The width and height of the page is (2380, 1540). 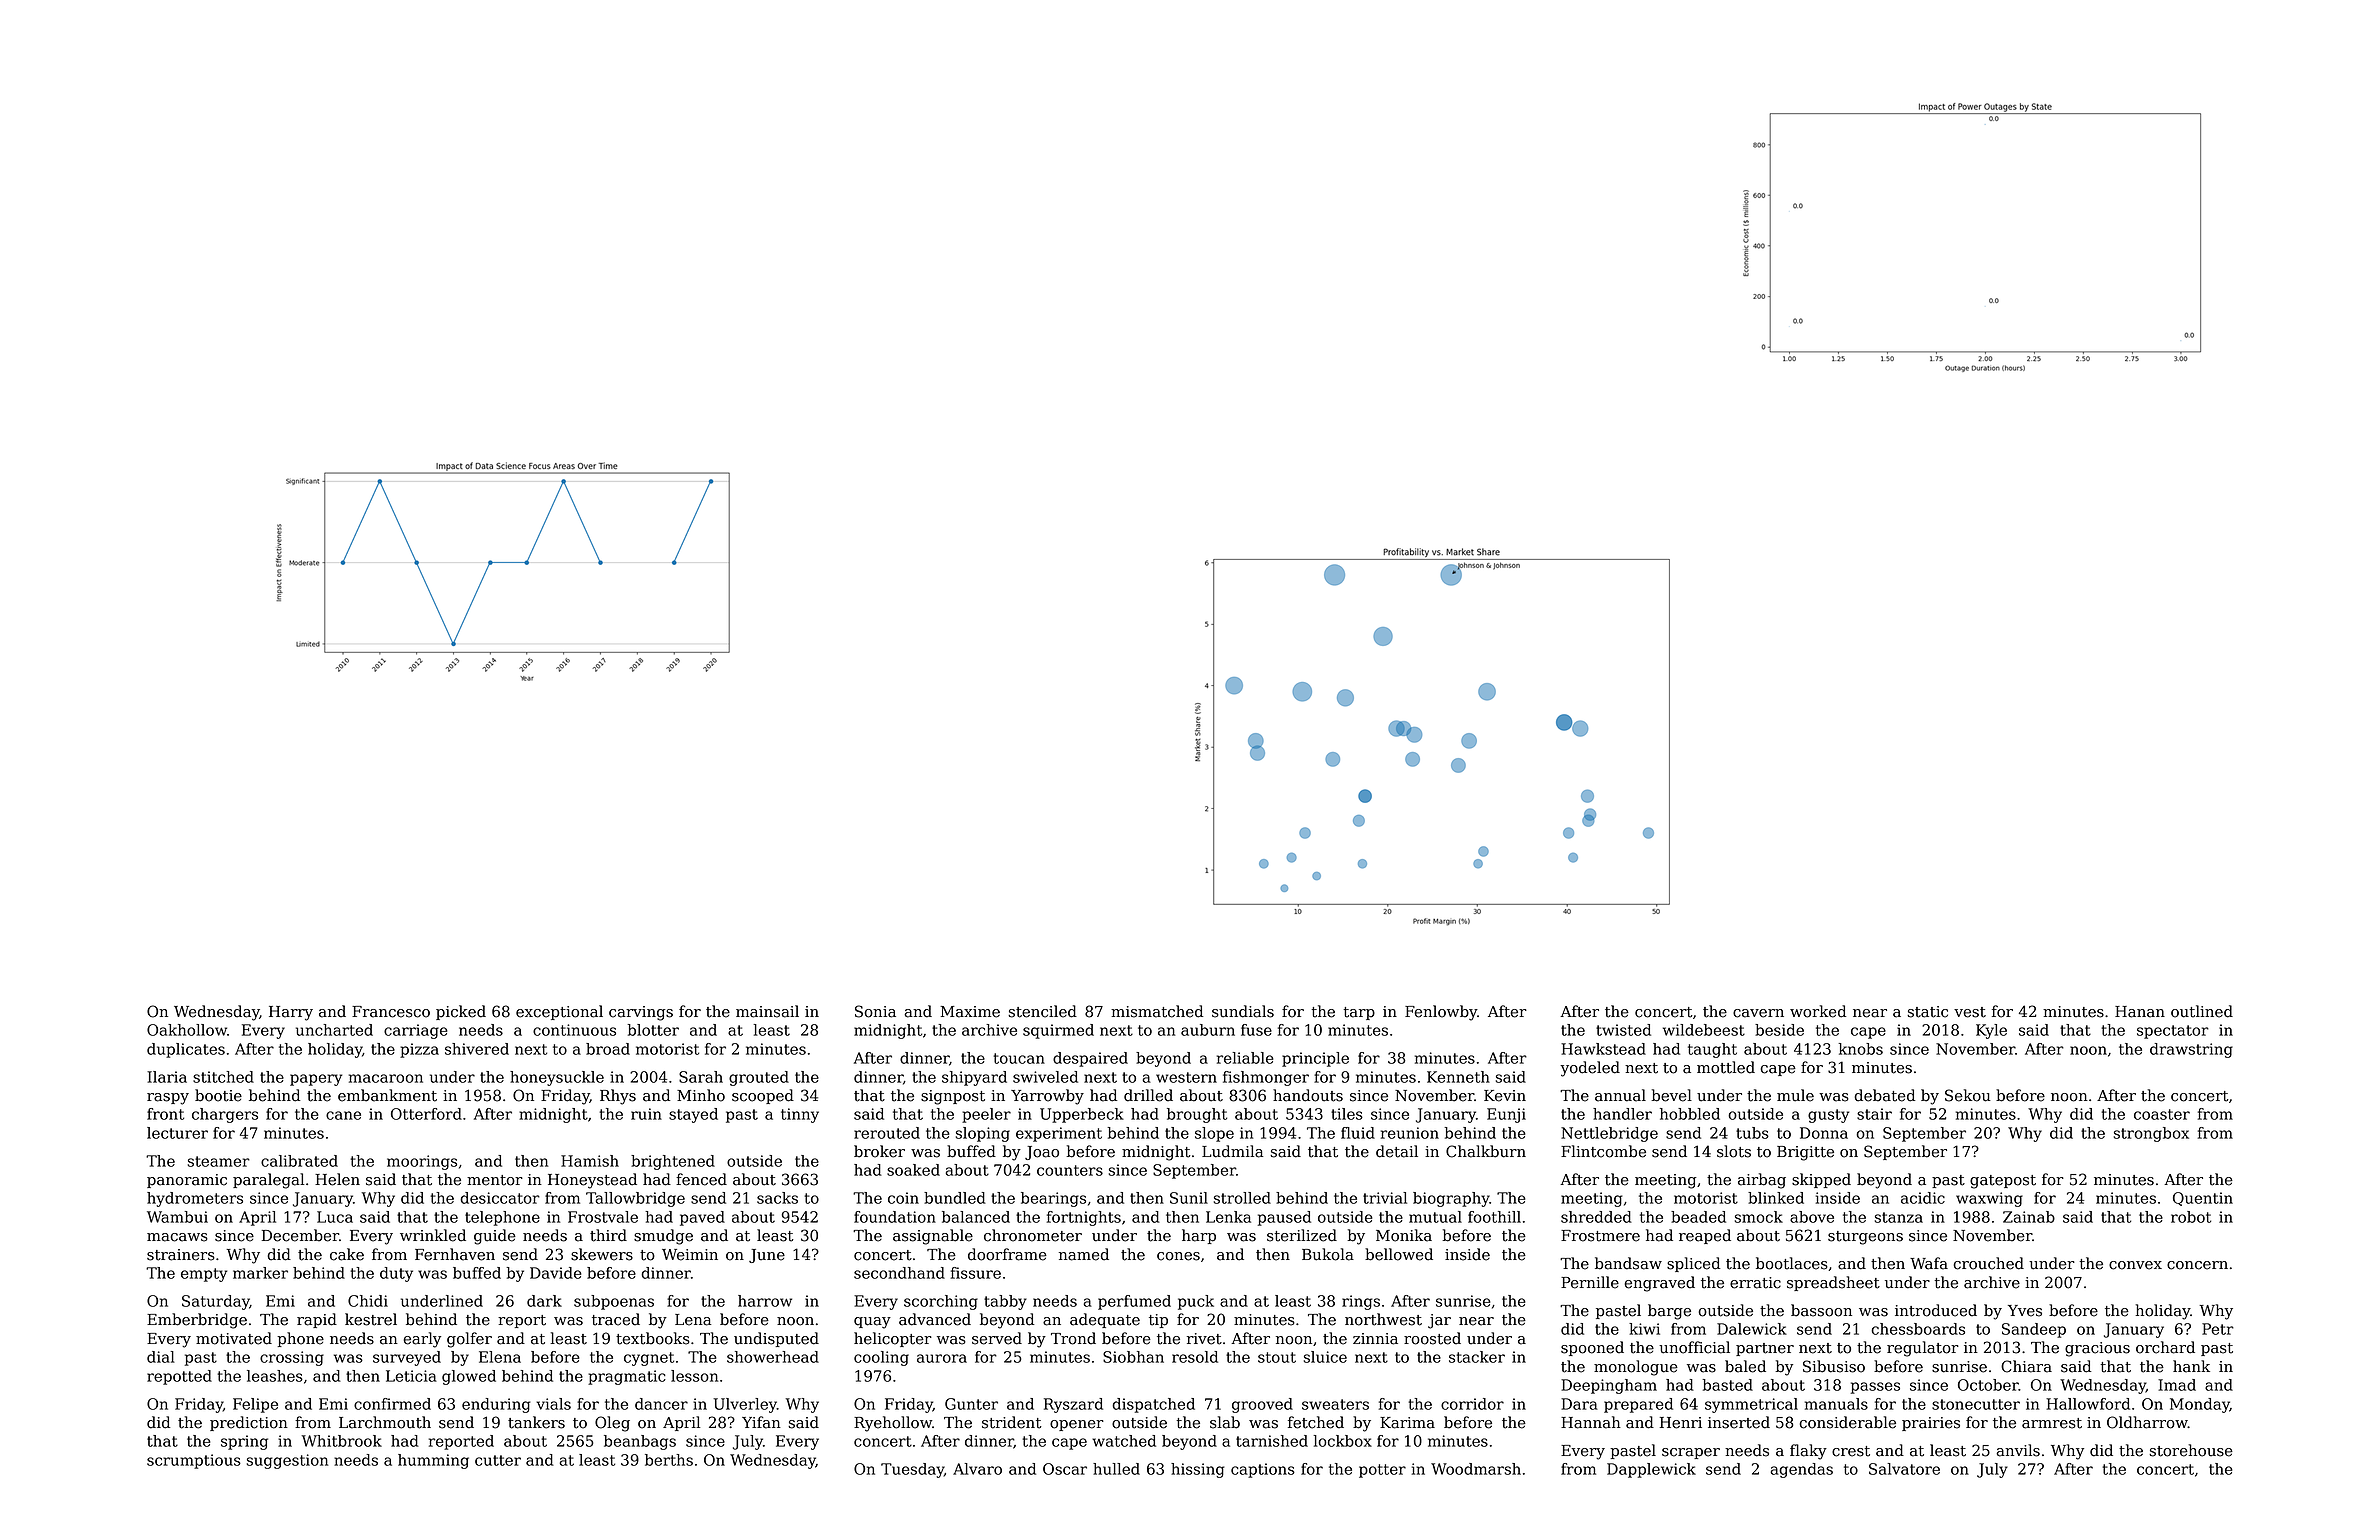 I want to click on Donna, so click(x=1824, y=1133).
